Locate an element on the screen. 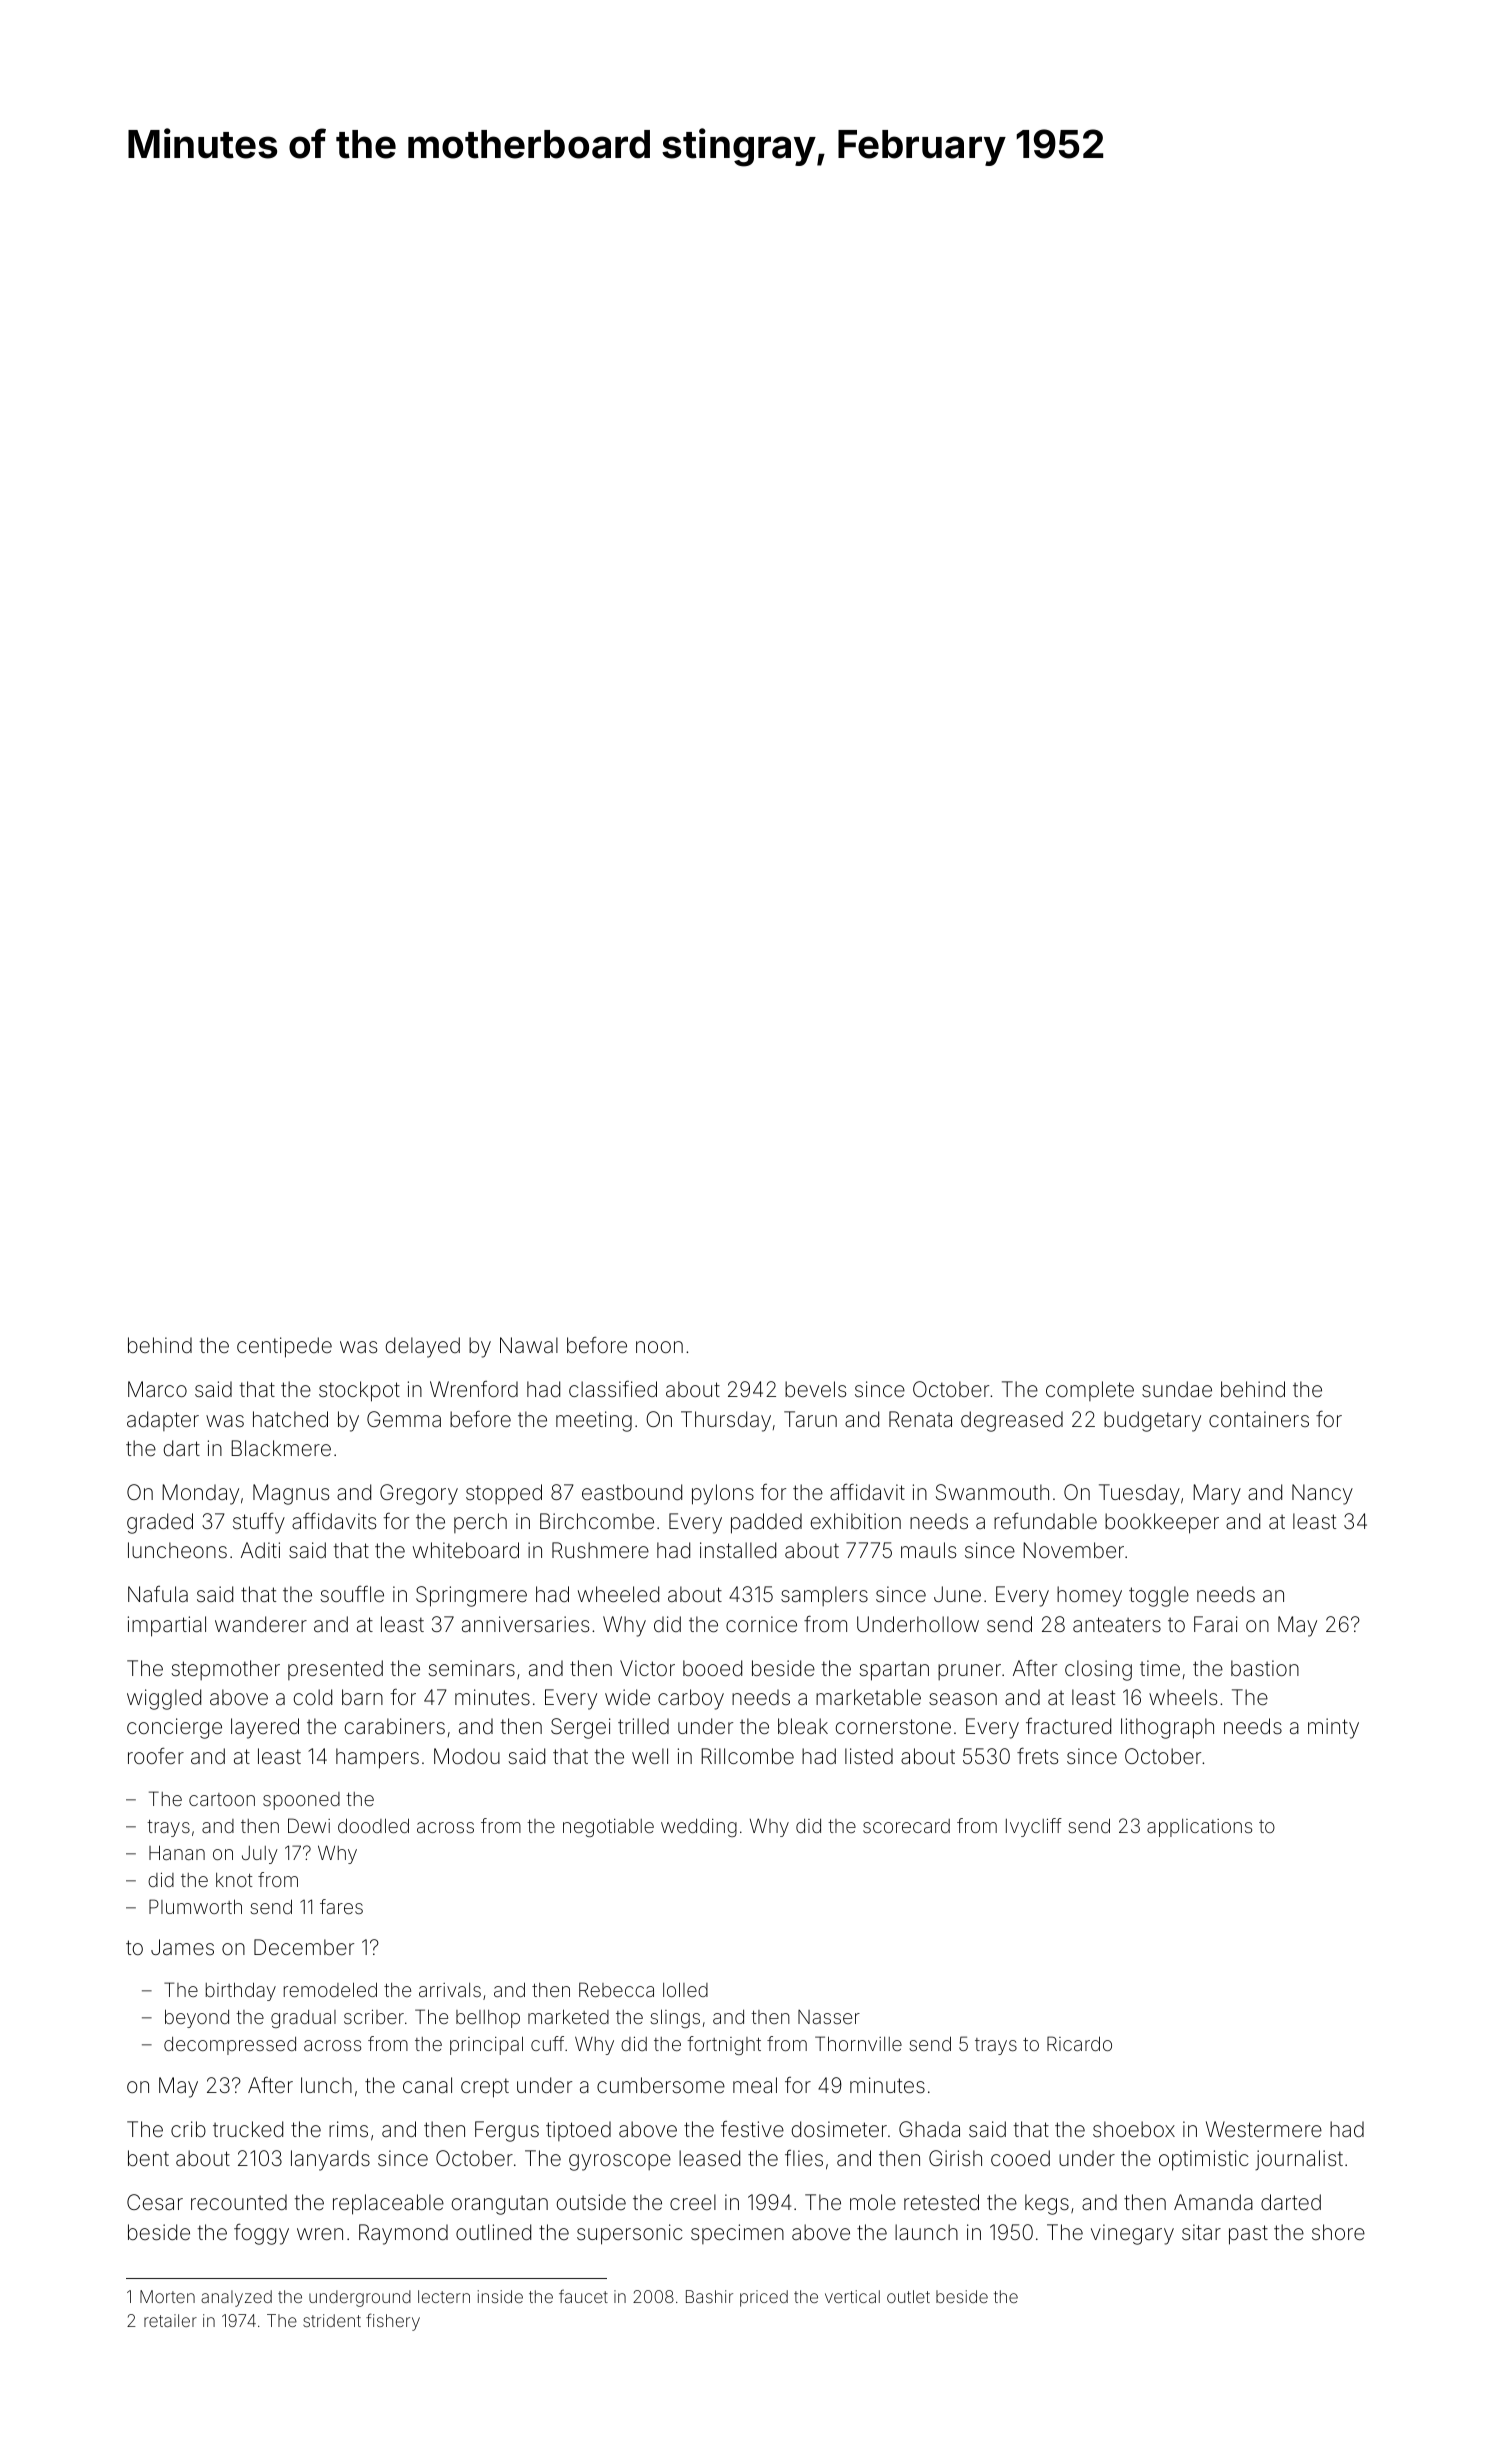  noon is located at coordinates (659, 1347).
